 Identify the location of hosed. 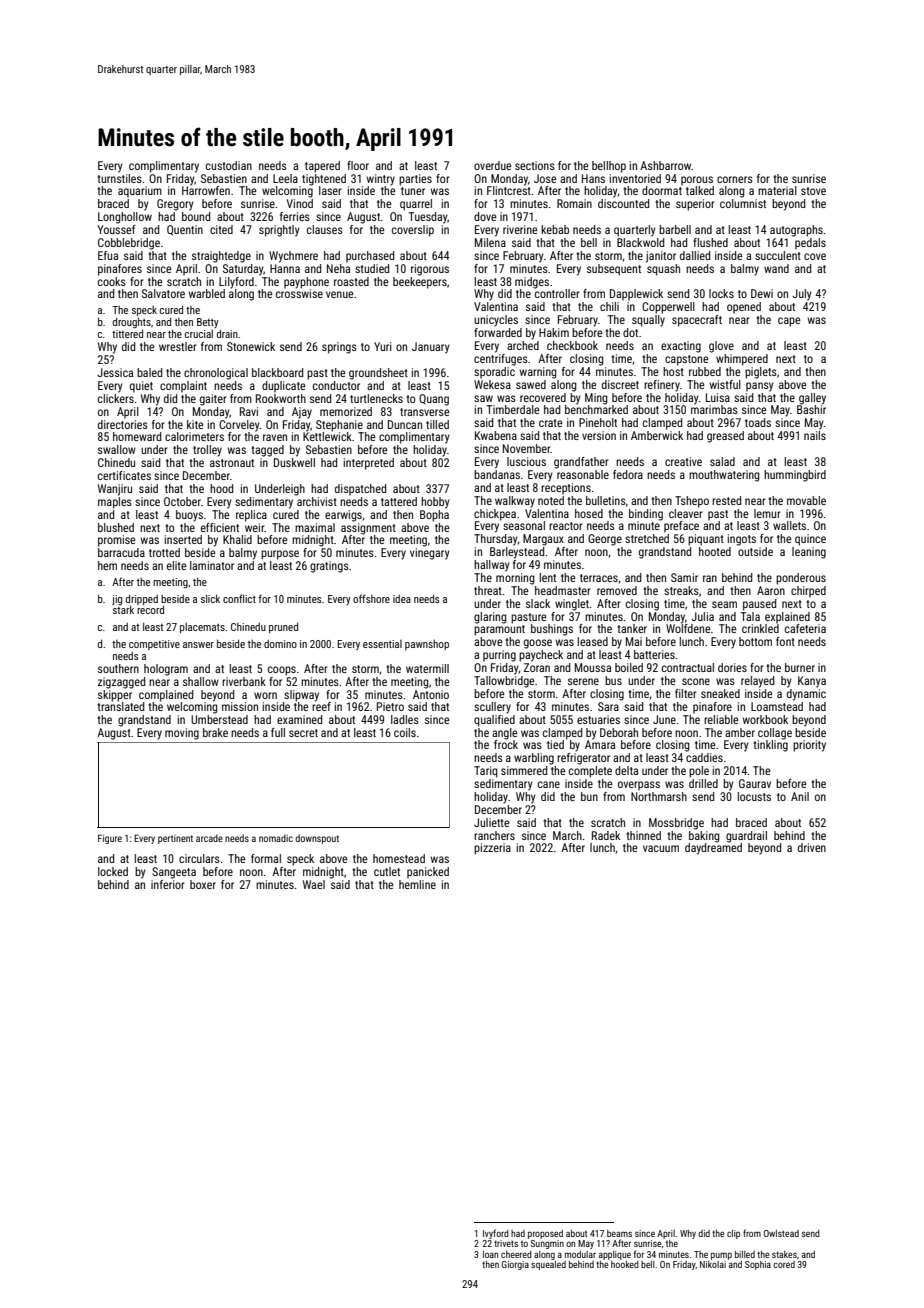
(589, 513).
